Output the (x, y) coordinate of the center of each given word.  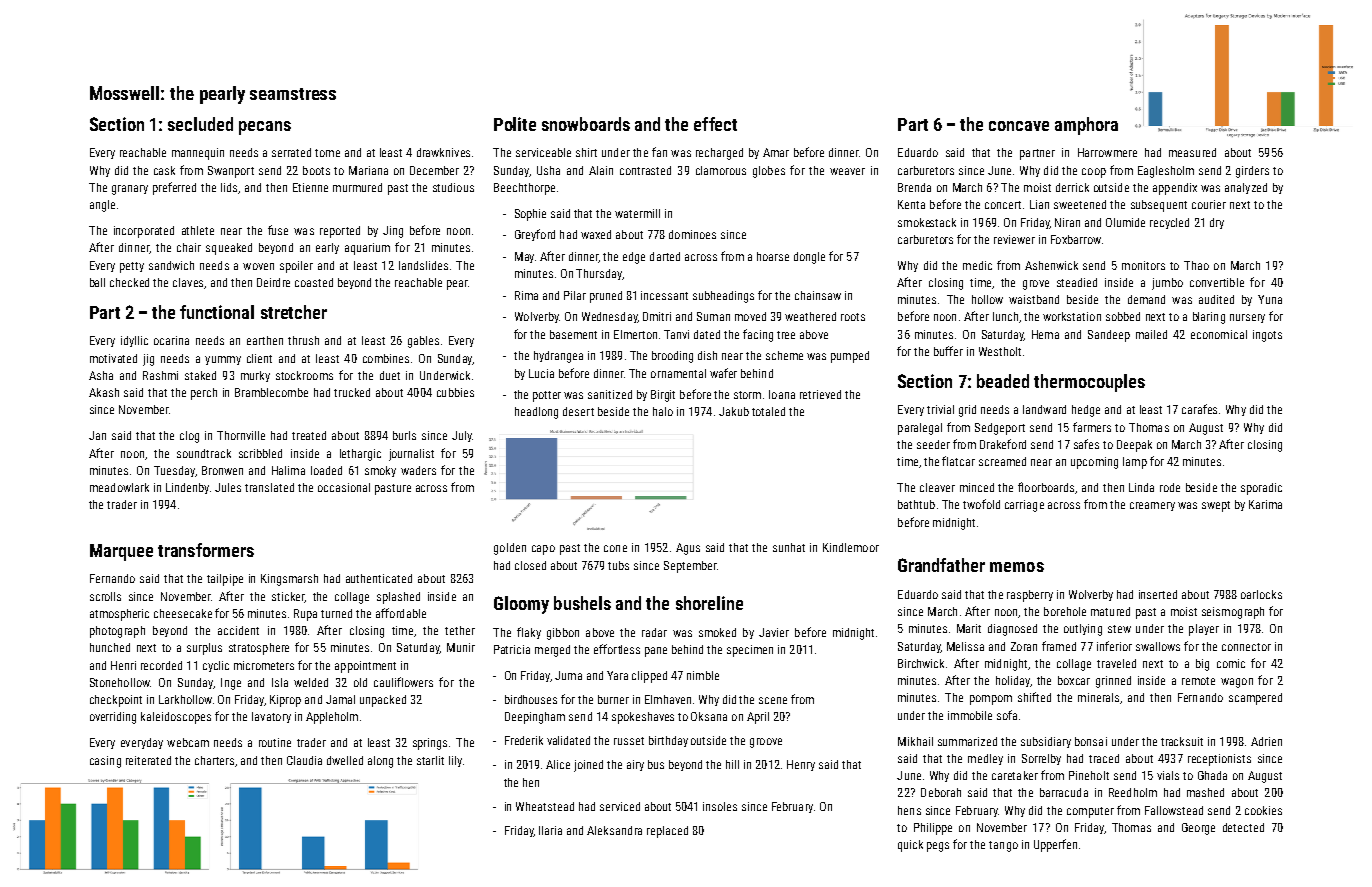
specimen (750, 651)
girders (1252, 172)
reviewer (1014, 239)
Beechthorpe (524, 189)
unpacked (383, 701)
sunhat (789, 547)
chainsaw (818, 295)
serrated (291, 152)
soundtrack (204, 453)
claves (188, 282)
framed (1059, 646)
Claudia (304, 760)
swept (1216, 506)
